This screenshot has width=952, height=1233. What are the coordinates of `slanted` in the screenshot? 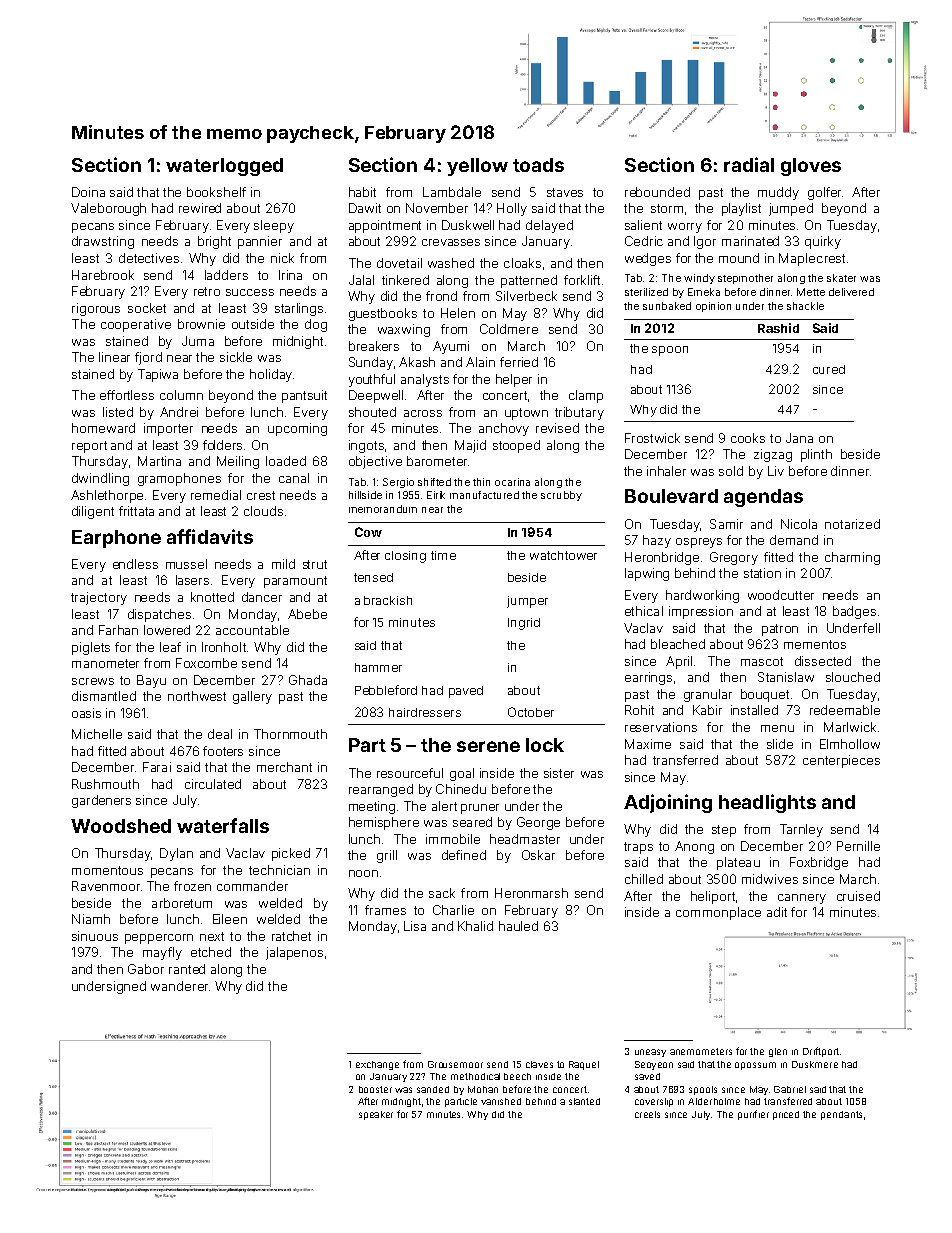 It's located at (584, 1101).
